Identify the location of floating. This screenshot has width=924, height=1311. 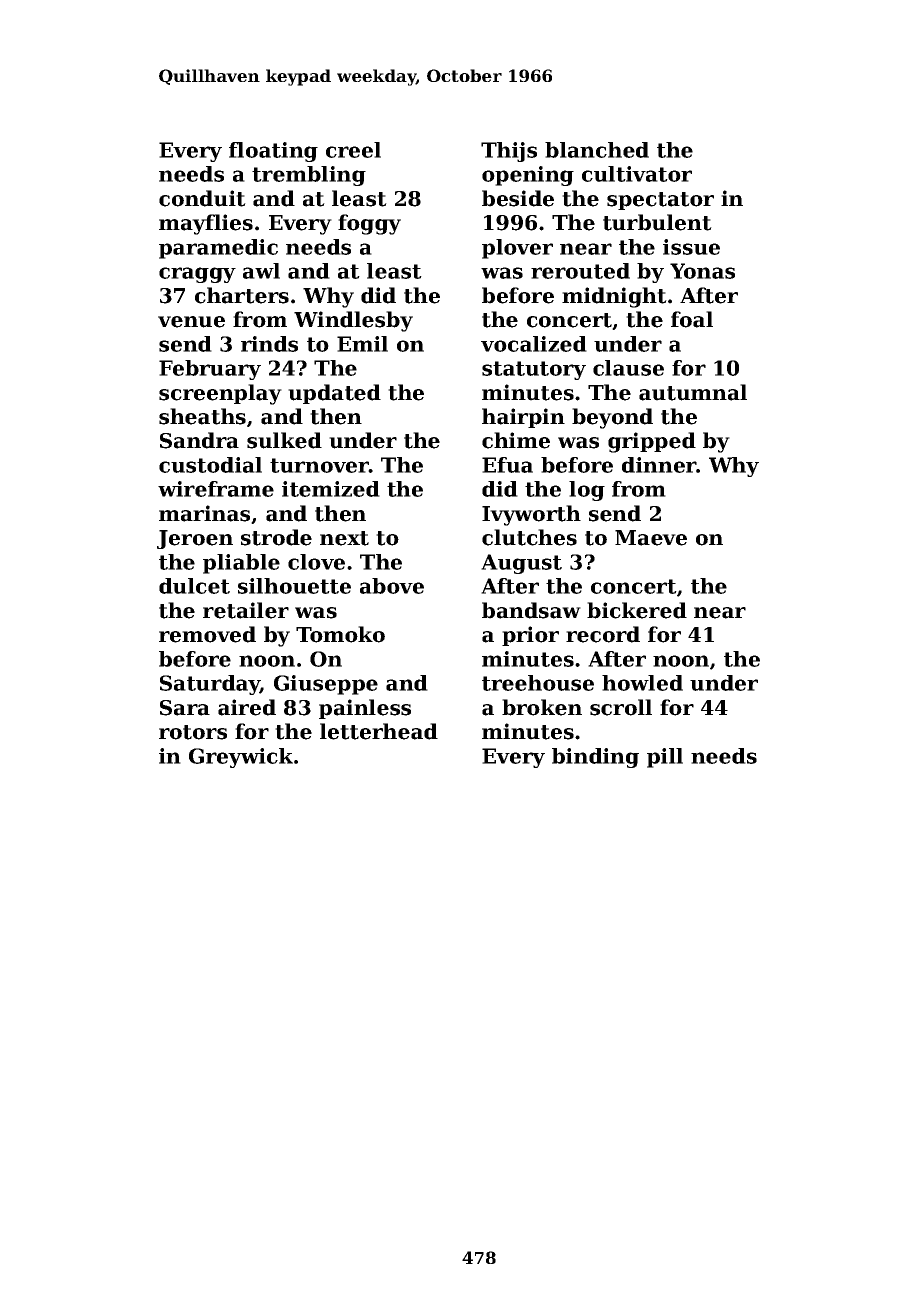
(273, 152).
